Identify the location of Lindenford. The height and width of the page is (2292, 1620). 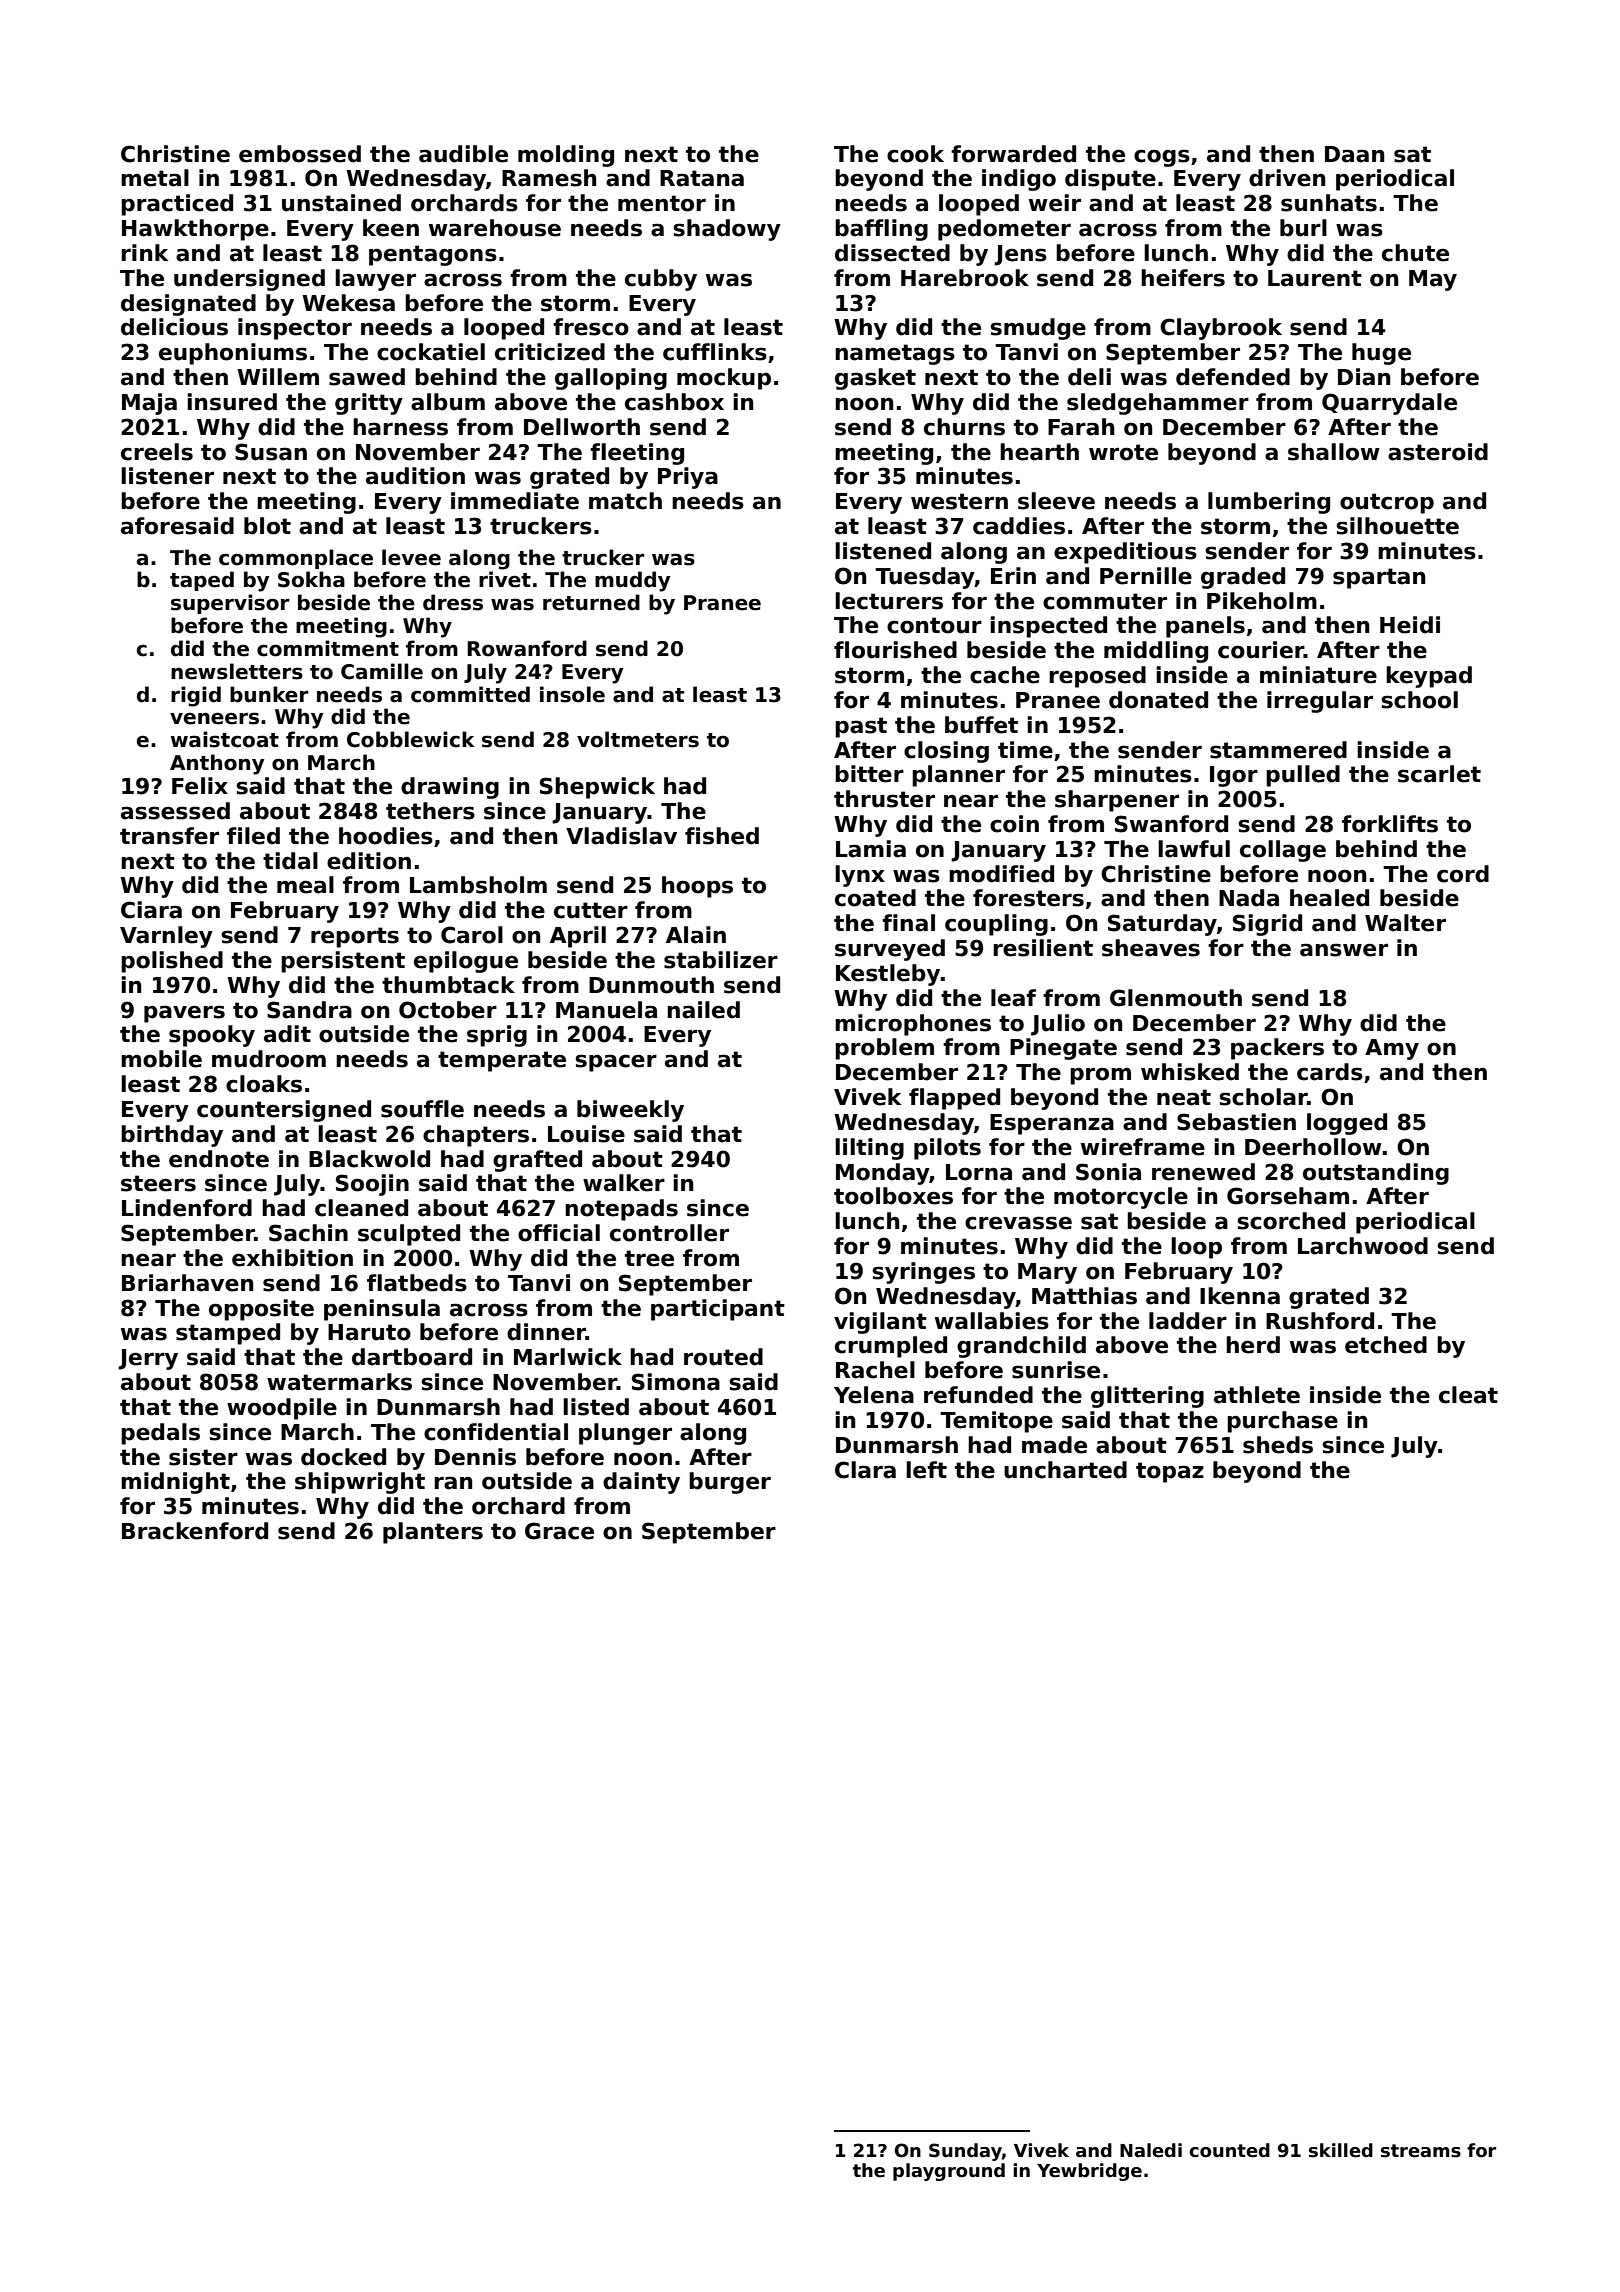
(187, 1208).
